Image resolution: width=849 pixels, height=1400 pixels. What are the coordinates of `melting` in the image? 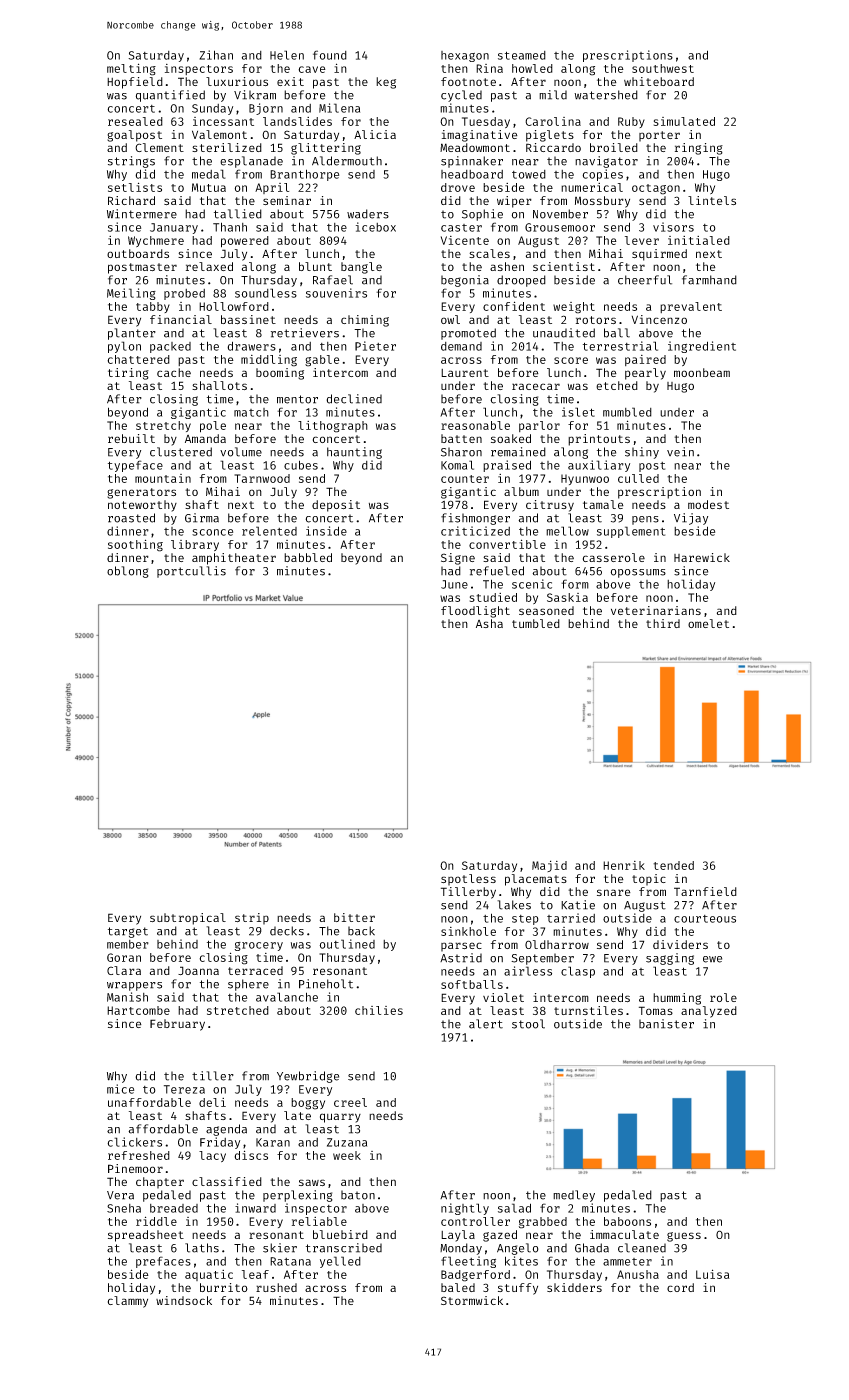 It's located at (131, 69).
